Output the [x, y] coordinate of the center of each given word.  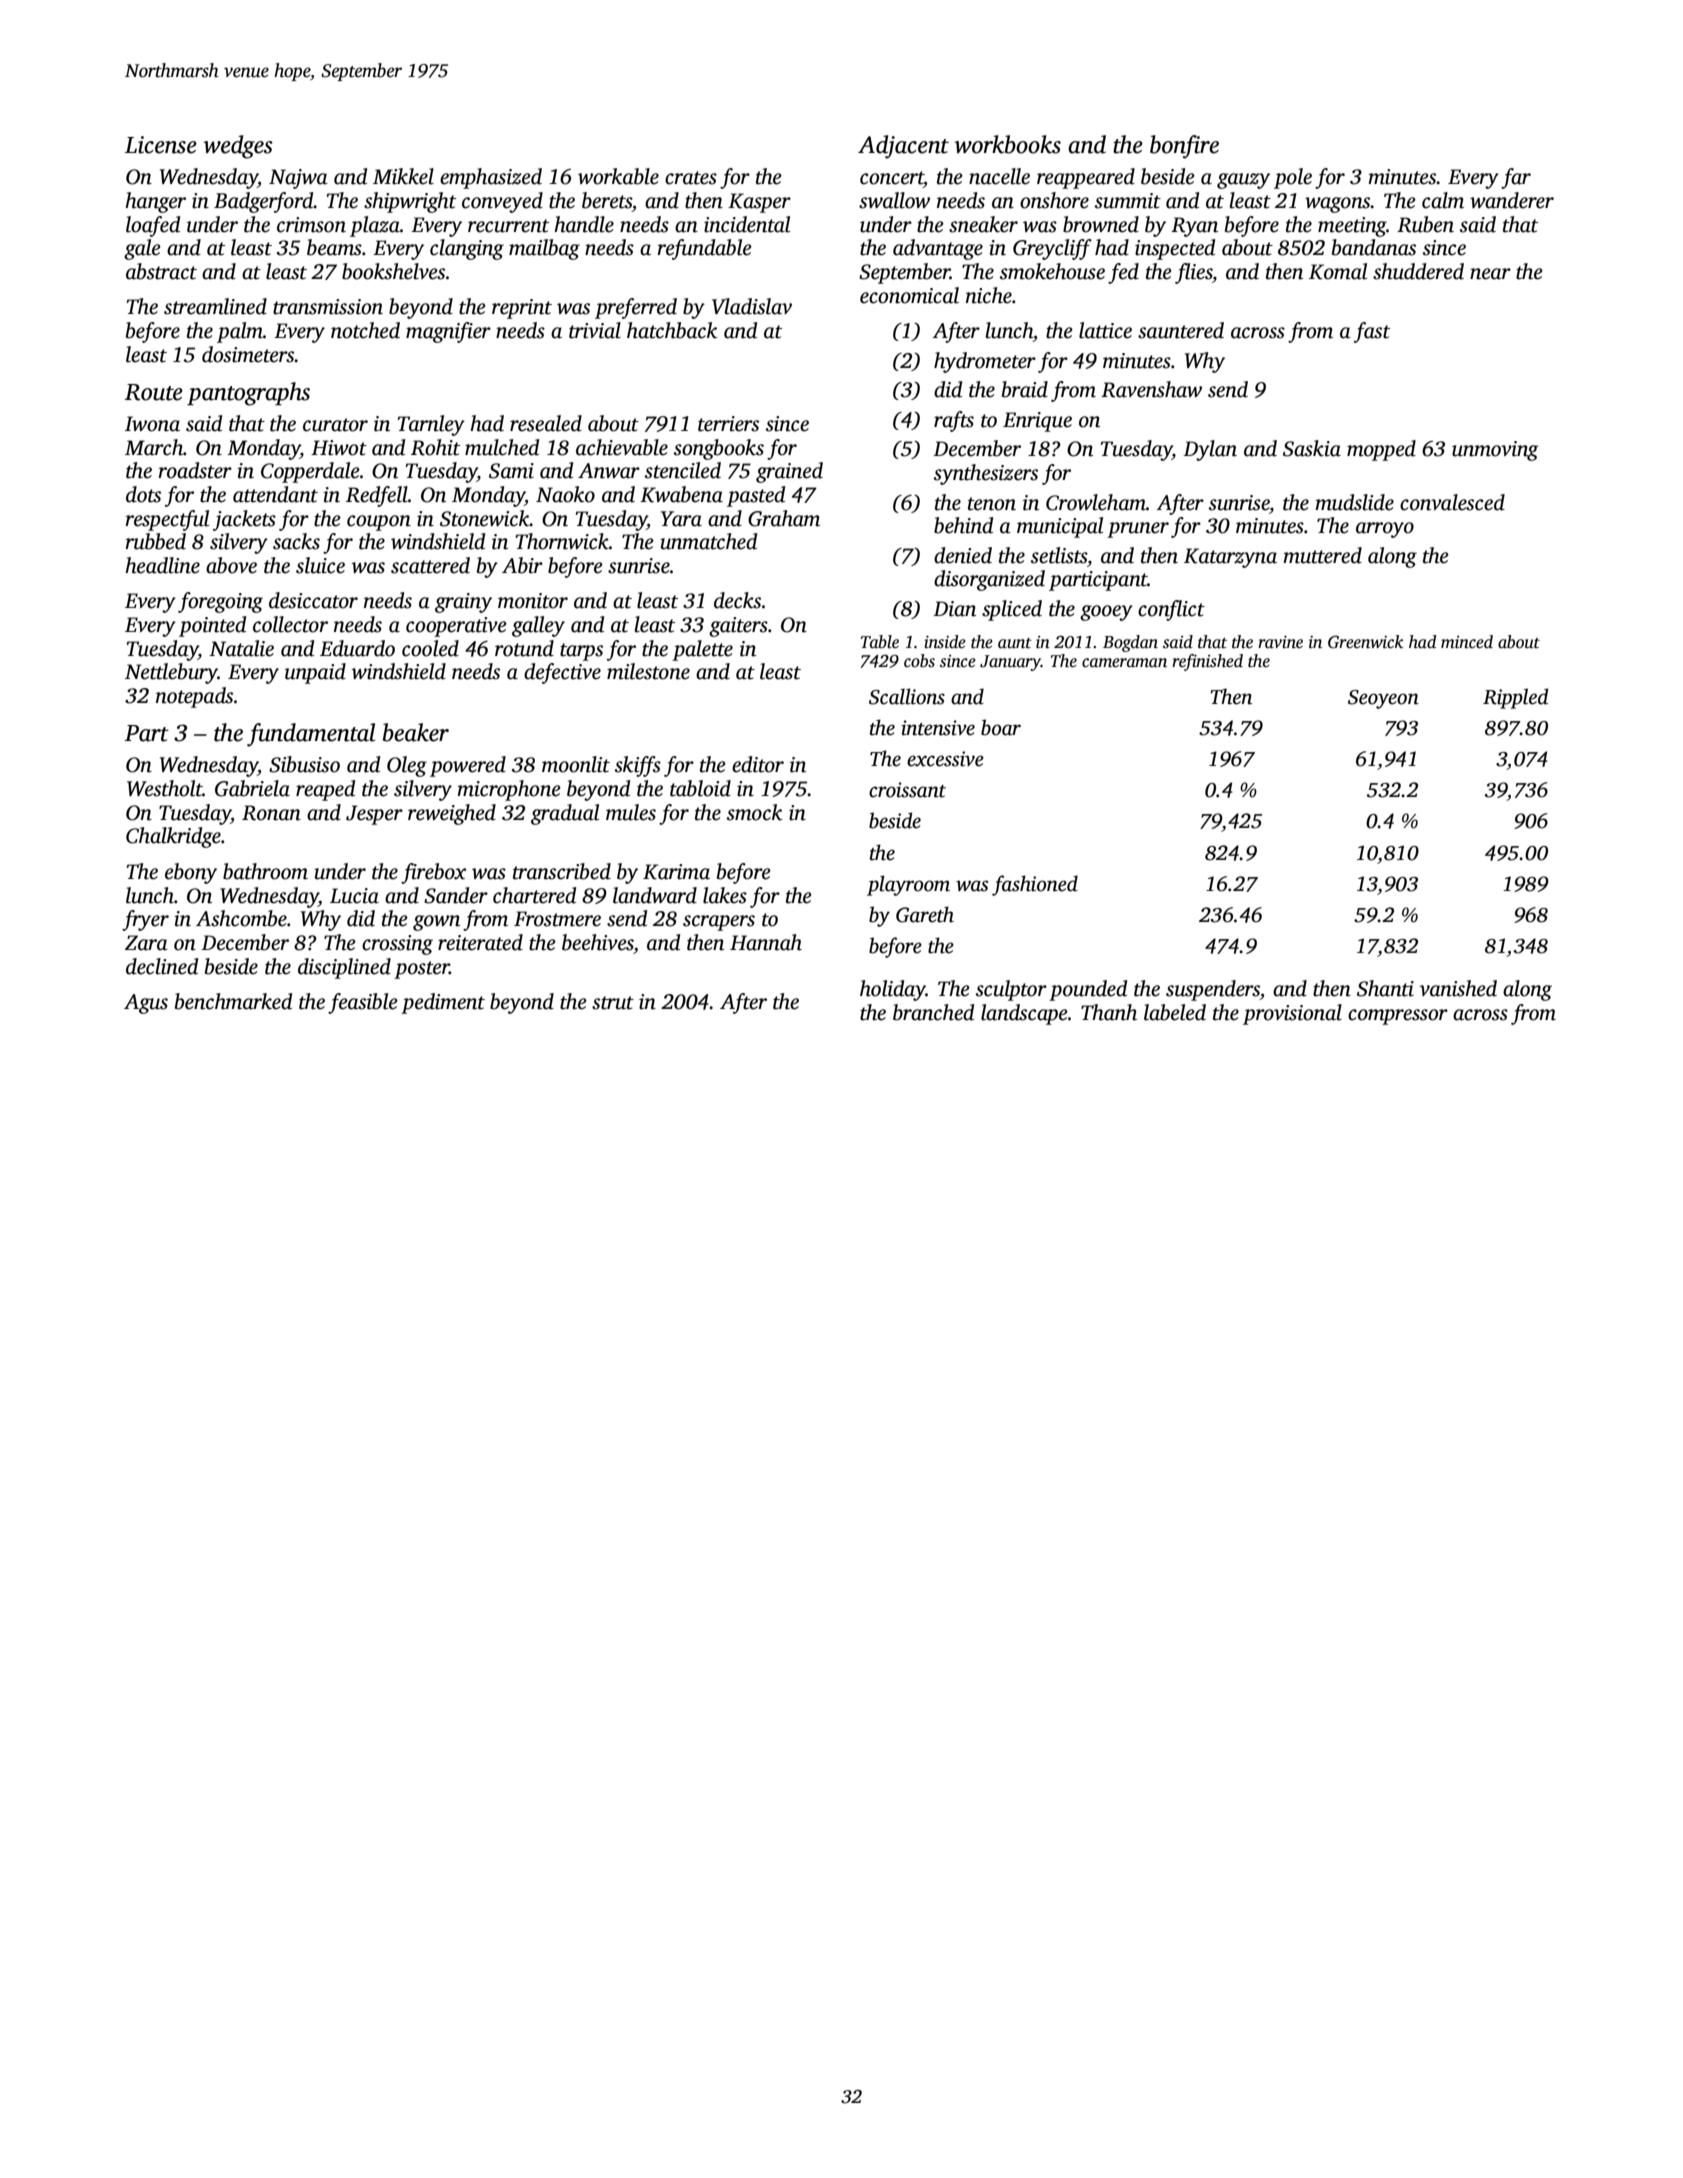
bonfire [1184, 147]
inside [945, 642]
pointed [212, 626]
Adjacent [903, 147]
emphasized [491, 178]
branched [933, 1012]
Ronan [271, 813]
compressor [1398, 1017]
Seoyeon [1383, 699]
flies [1193, 273]
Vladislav [752, 306]
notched [365, 330]
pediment [443, 1003]
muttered [1322, 555]
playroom [908, 885]
